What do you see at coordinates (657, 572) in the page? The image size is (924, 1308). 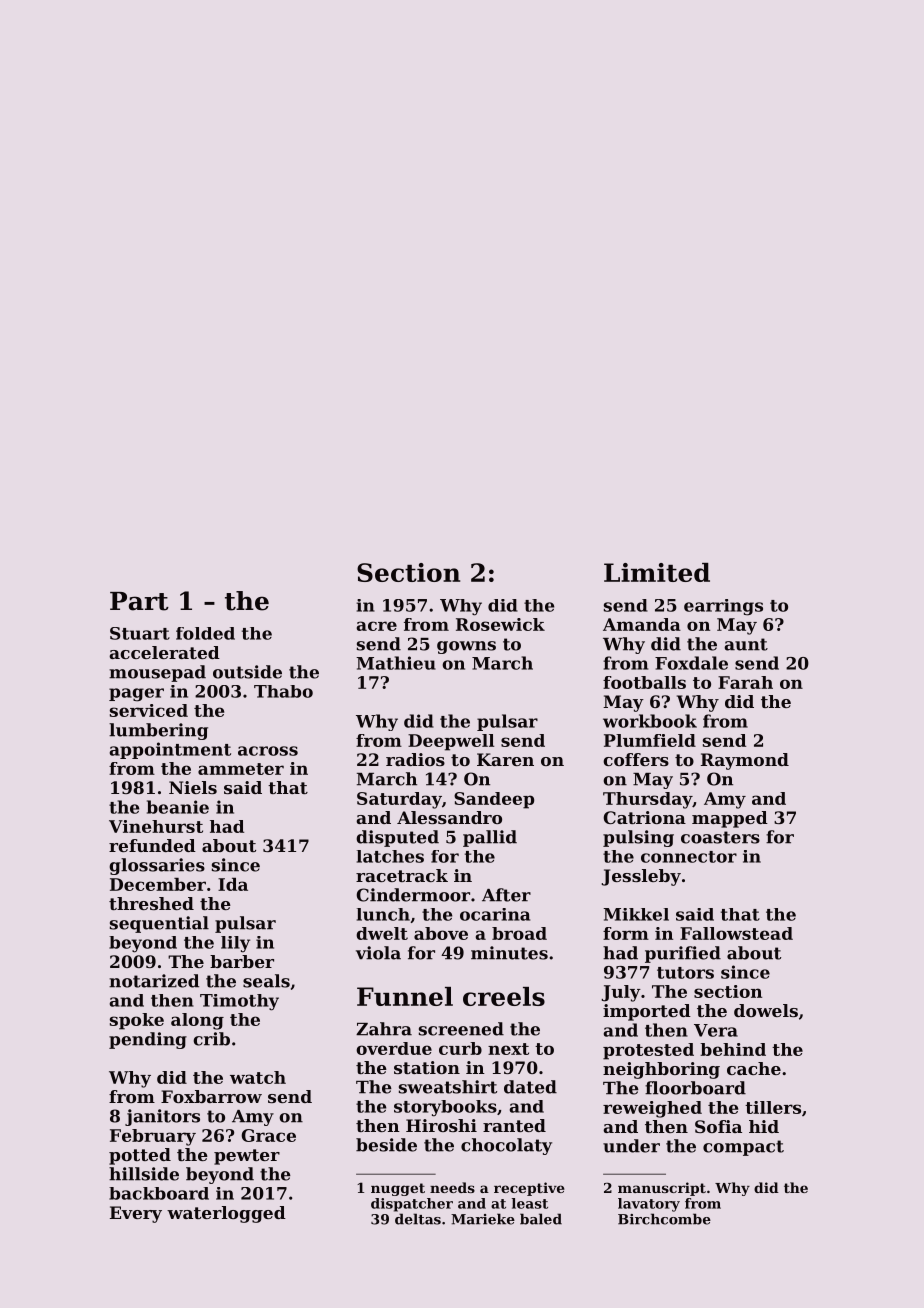 I see `Limited` at bounding box center [657, 572].
